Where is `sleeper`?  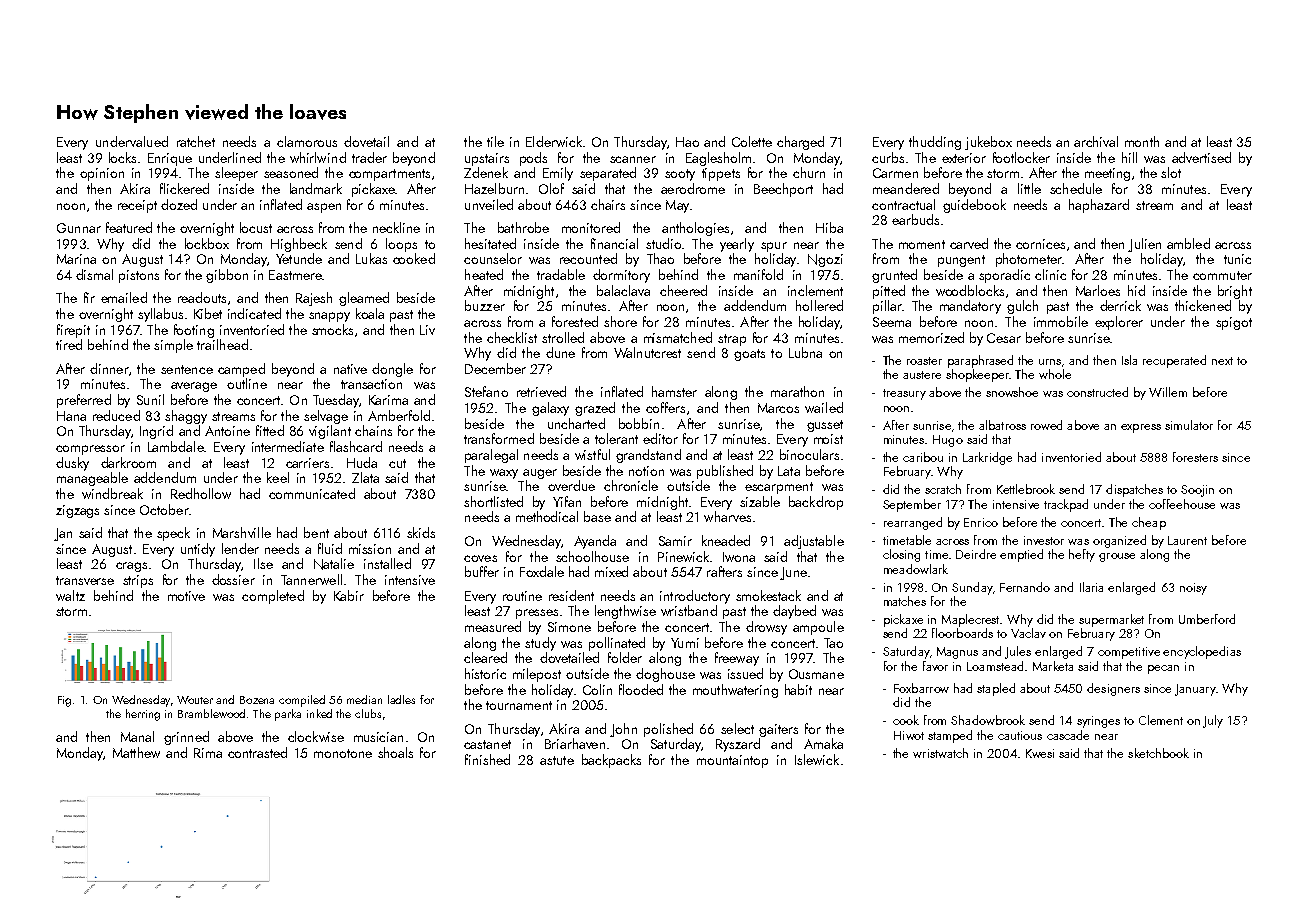 sleeper is located at coordinates (236, 174).
